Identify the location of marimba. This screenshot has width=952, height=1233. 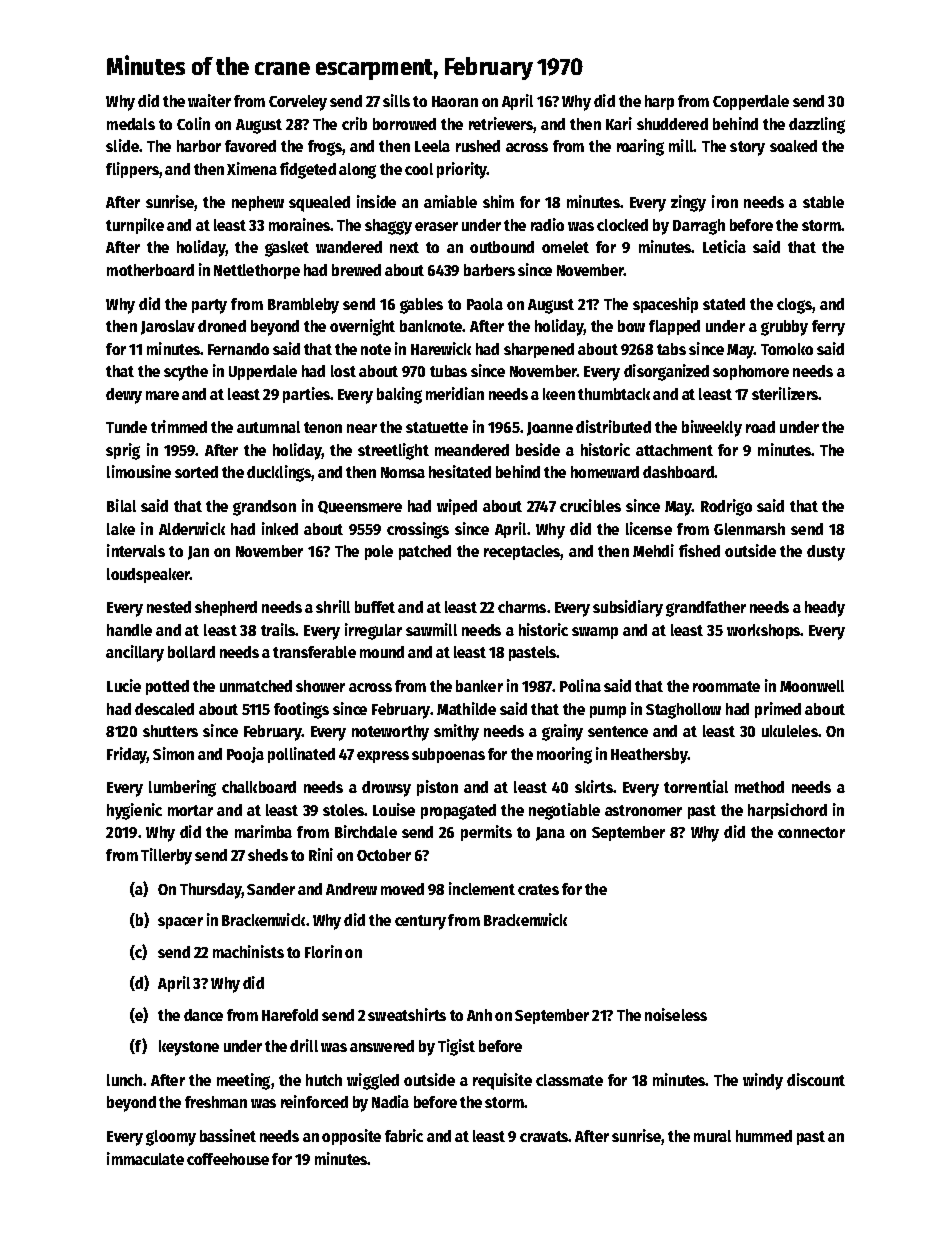
(263, 831).
